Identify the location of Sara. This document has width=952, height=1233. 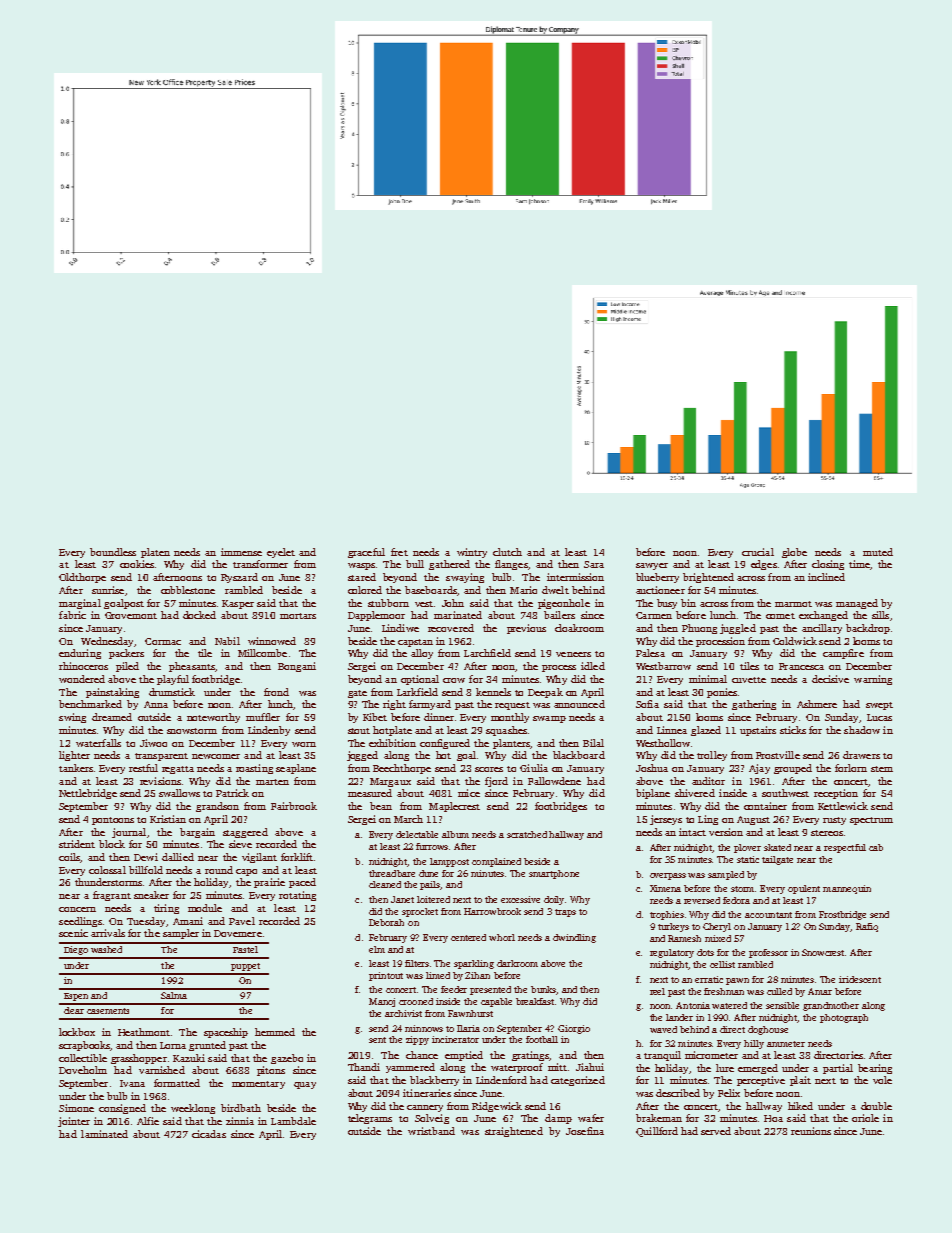
(594, 564).
